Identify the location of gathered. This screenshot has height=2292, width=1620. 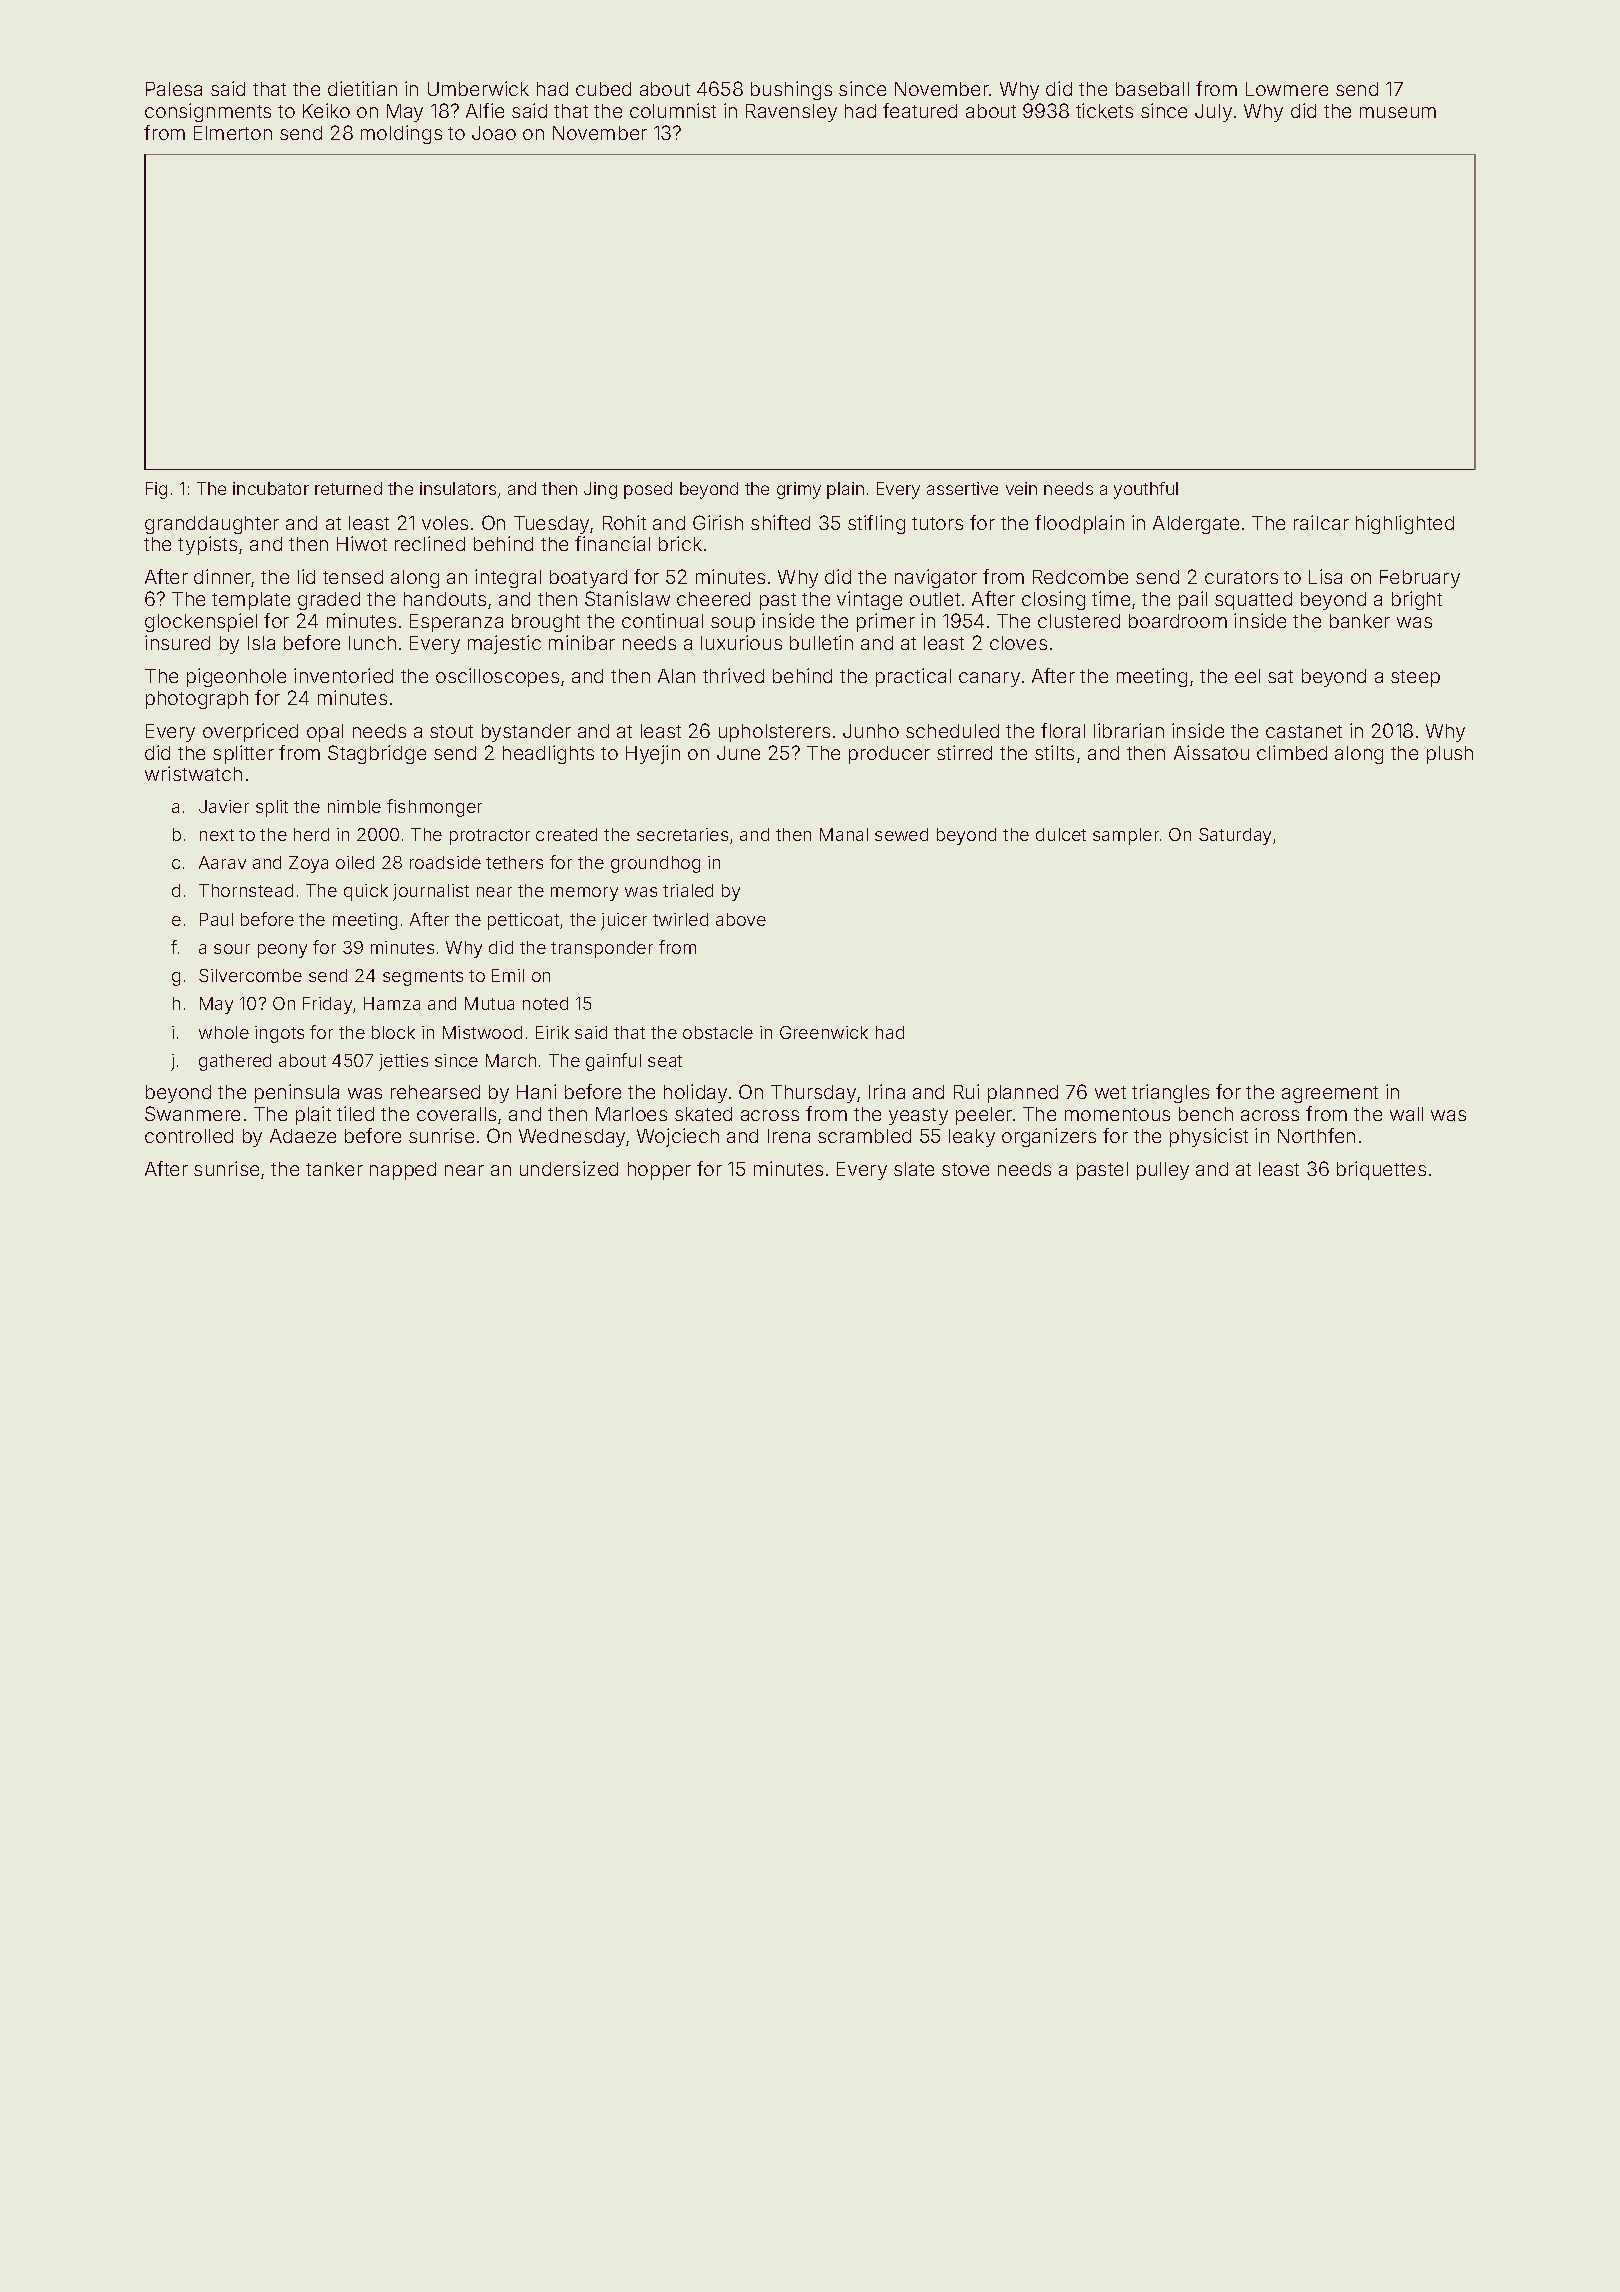
(235, 1062).
